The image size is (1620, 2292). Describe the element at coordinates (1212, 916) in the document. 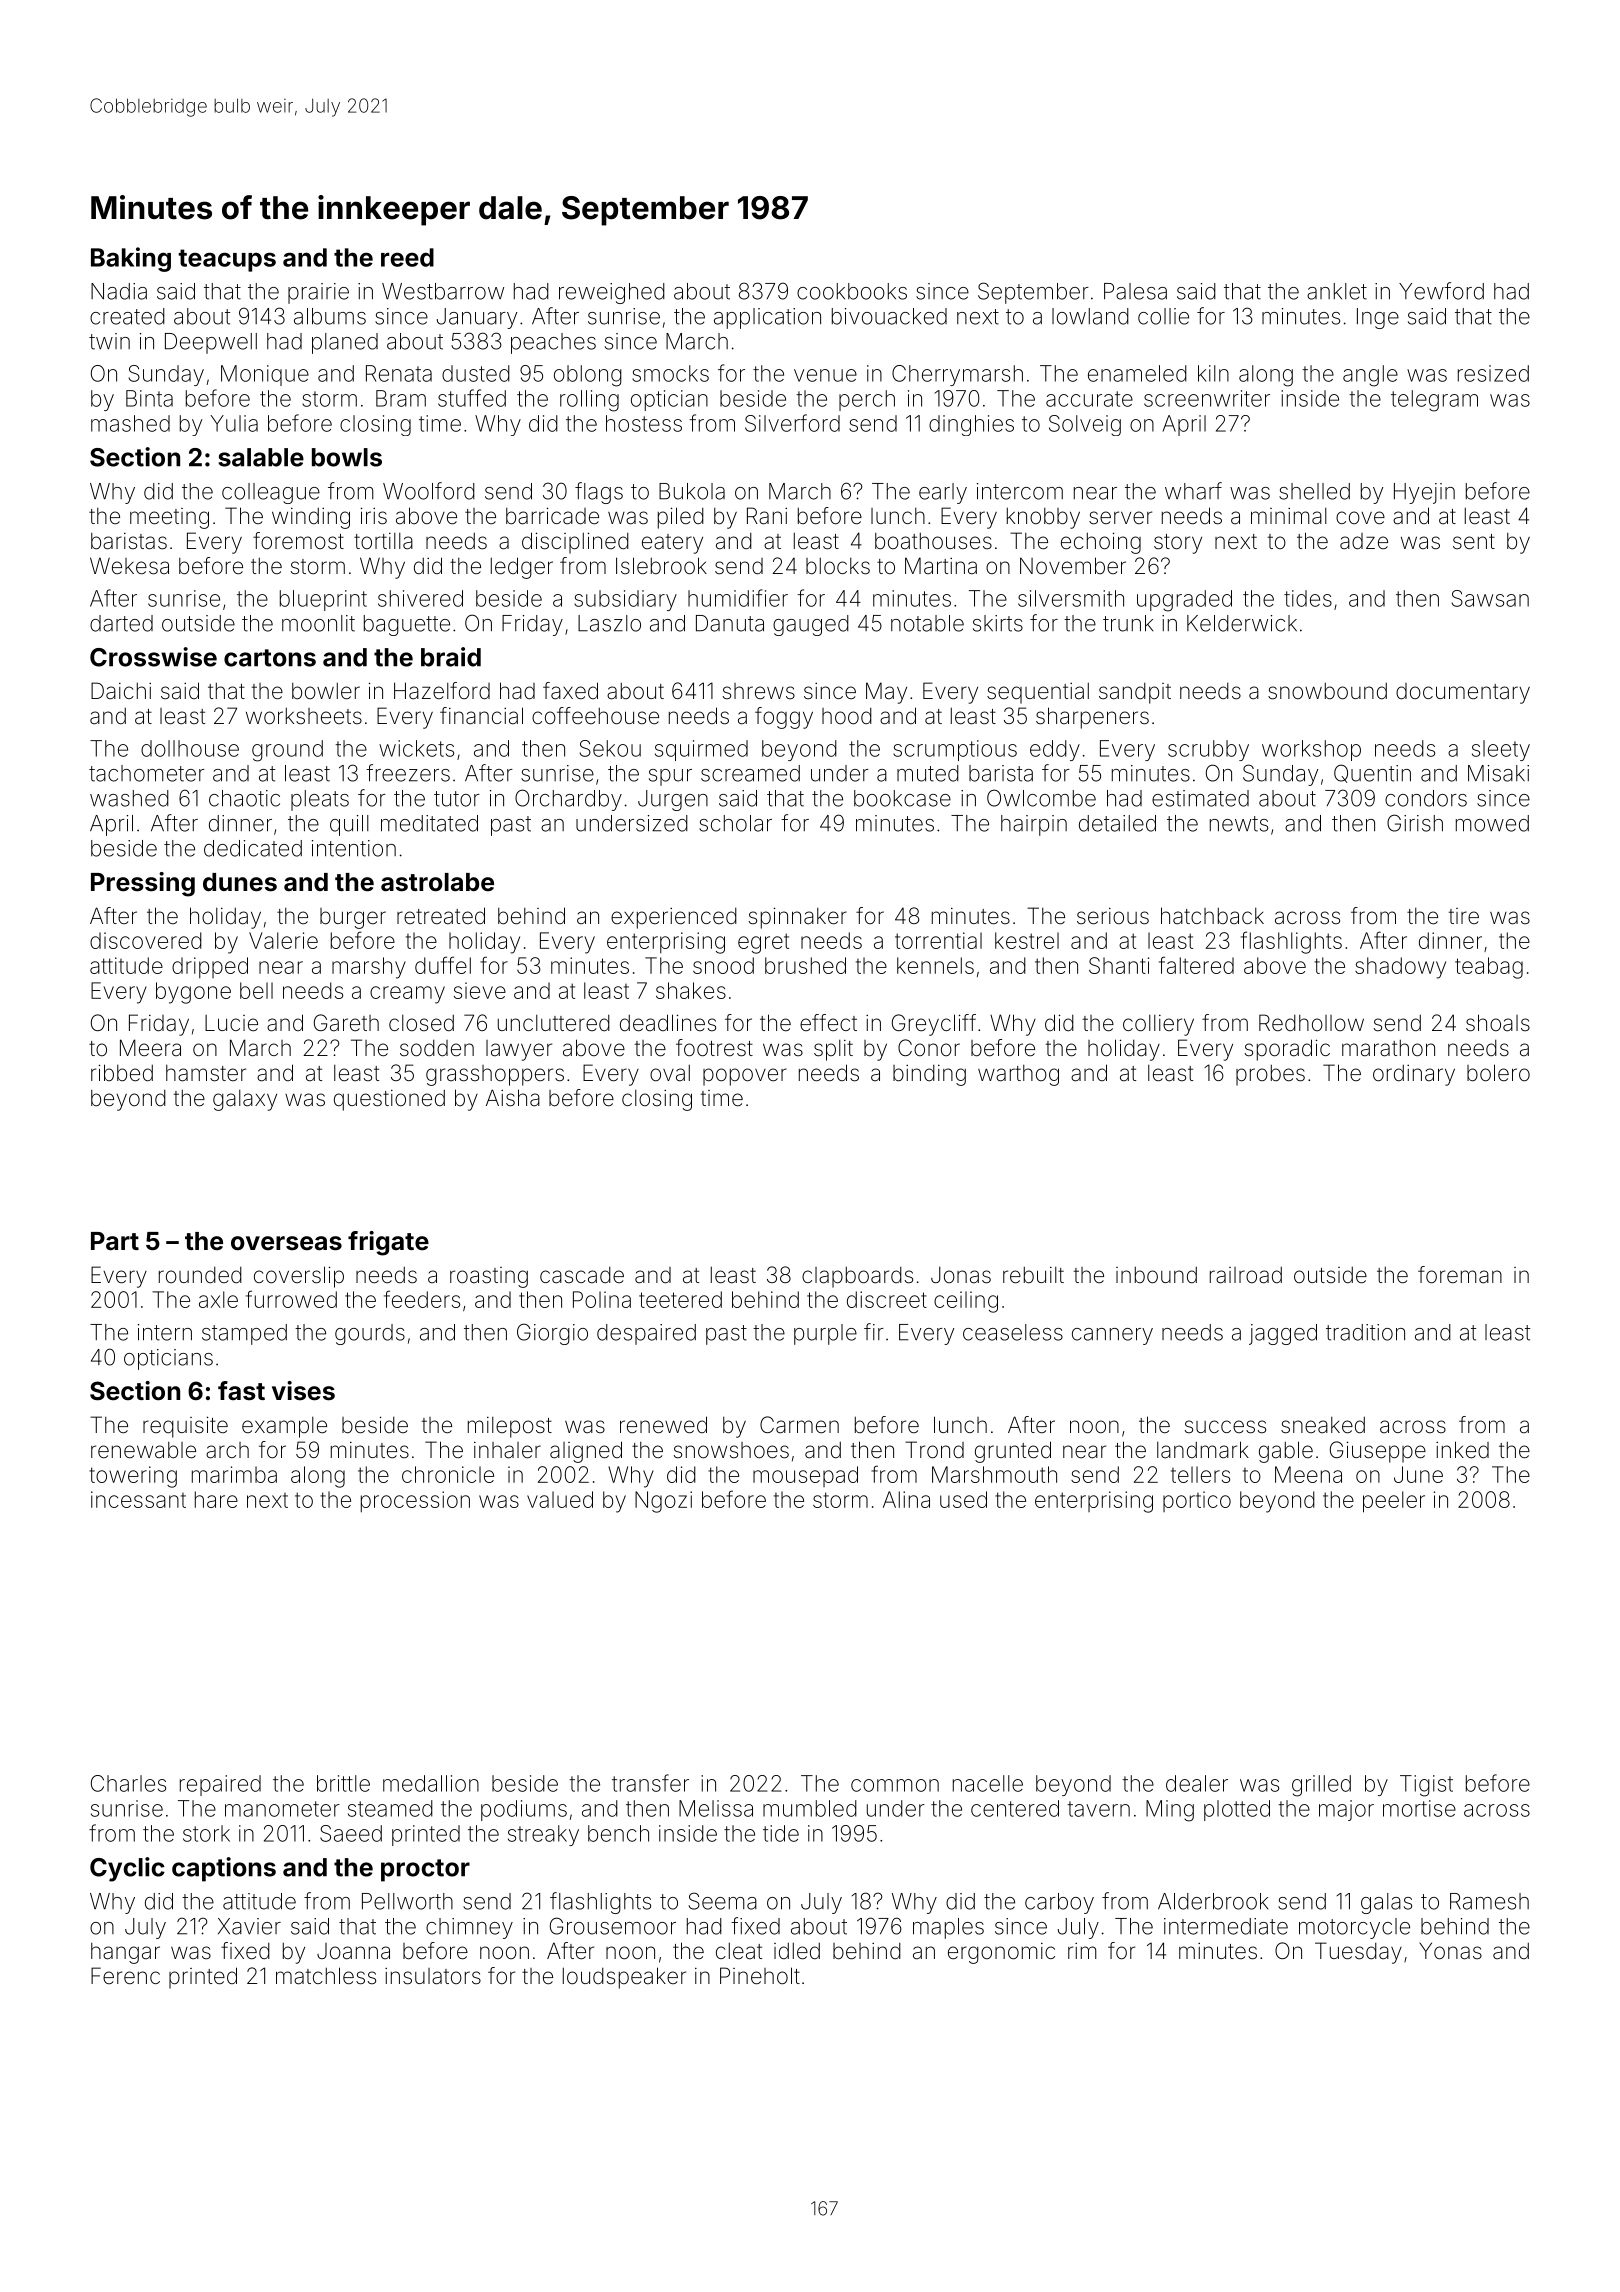

I see `hatchback` at that location.
